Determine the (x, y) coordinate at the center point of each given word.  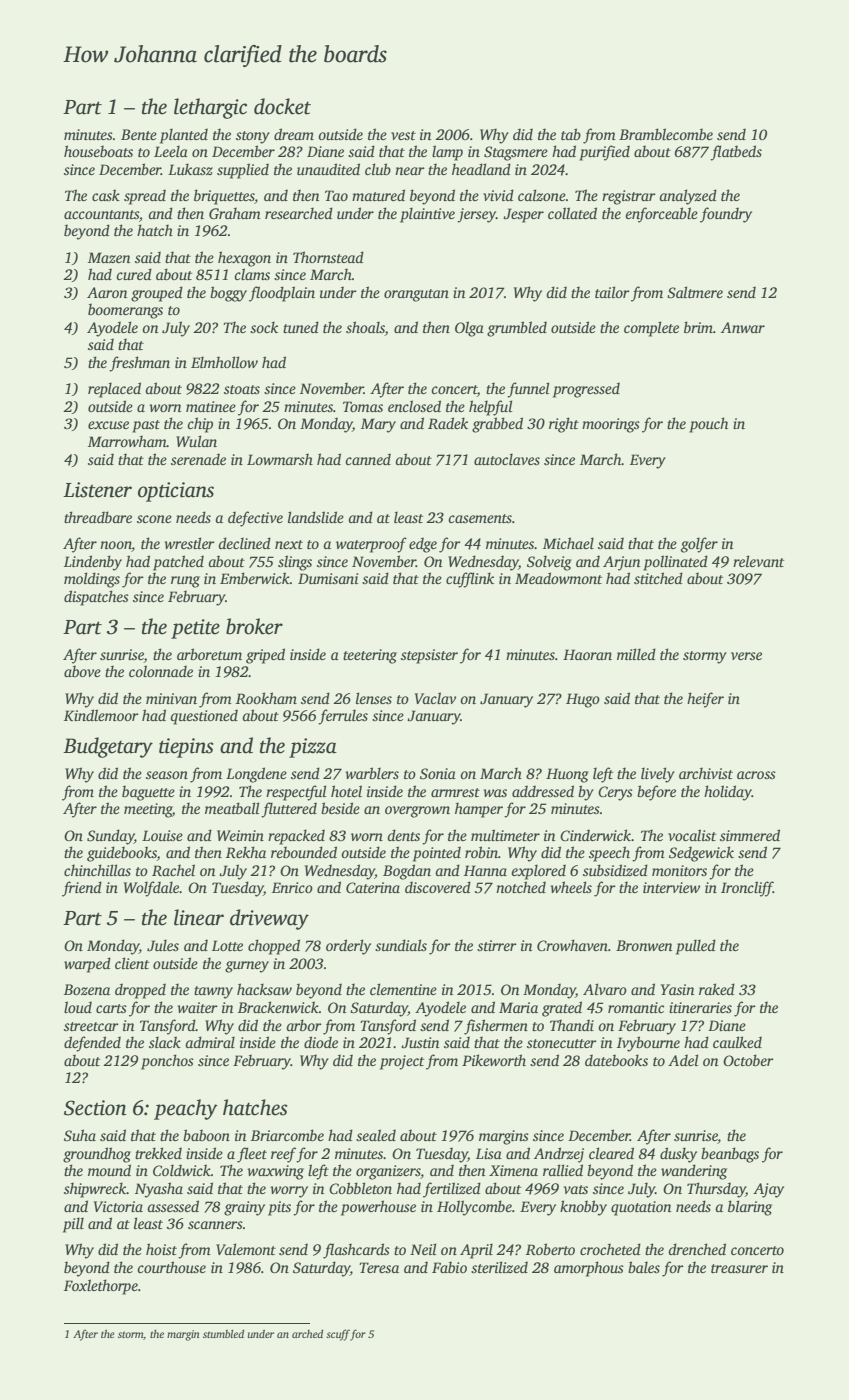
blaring (750, 1208)
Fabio (449, 1267)
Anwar (743, 327)
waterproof (371, 545)
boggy (228, 294)
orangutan (416, 295)
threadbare (98, 517)
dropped (140, 991)
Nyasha (159, 1190)
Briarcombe (287, 1135)
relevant (758, 561)
